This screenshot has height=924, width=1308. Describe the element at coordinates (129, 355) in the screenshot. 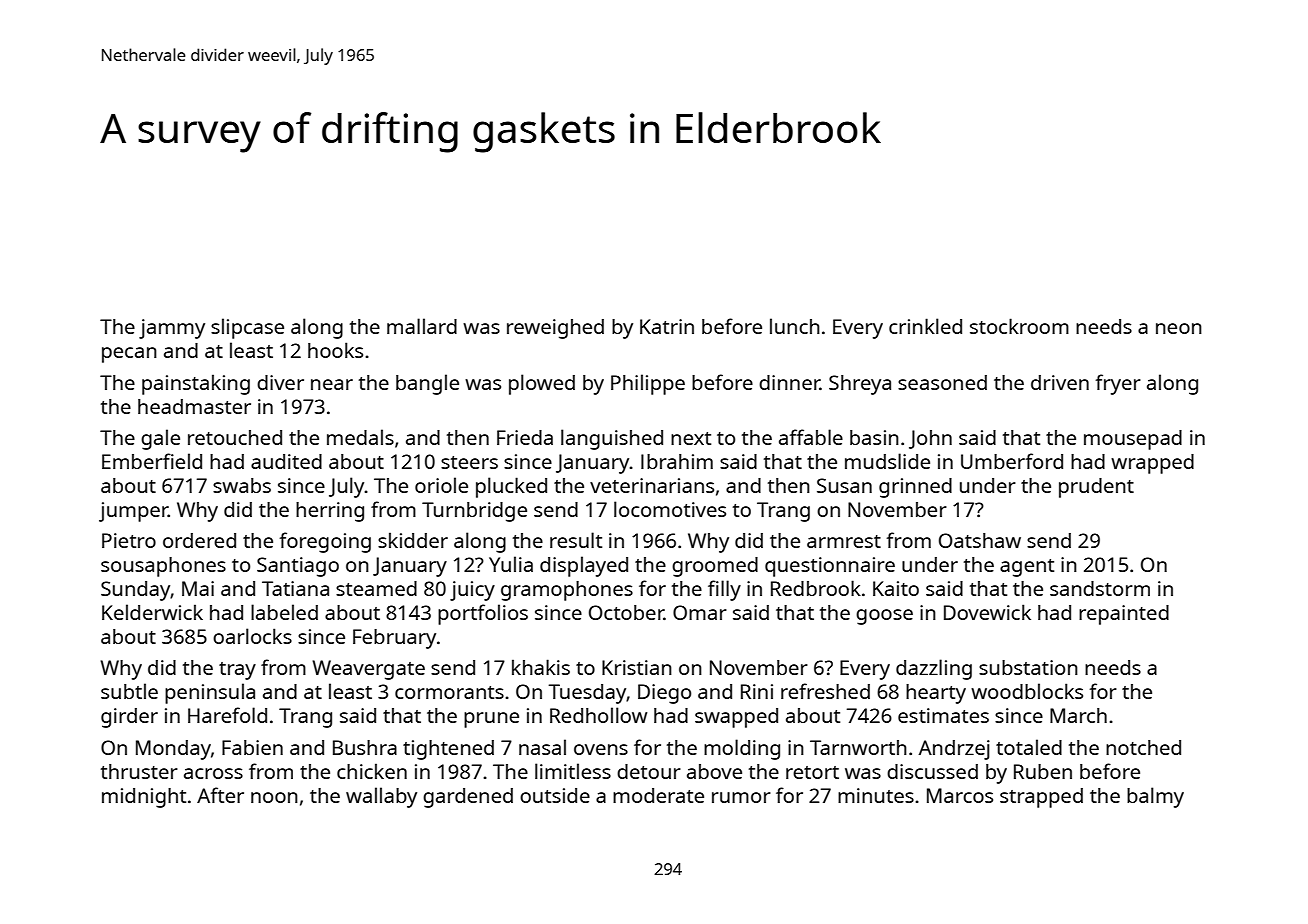

I see `pecan` at that location.
